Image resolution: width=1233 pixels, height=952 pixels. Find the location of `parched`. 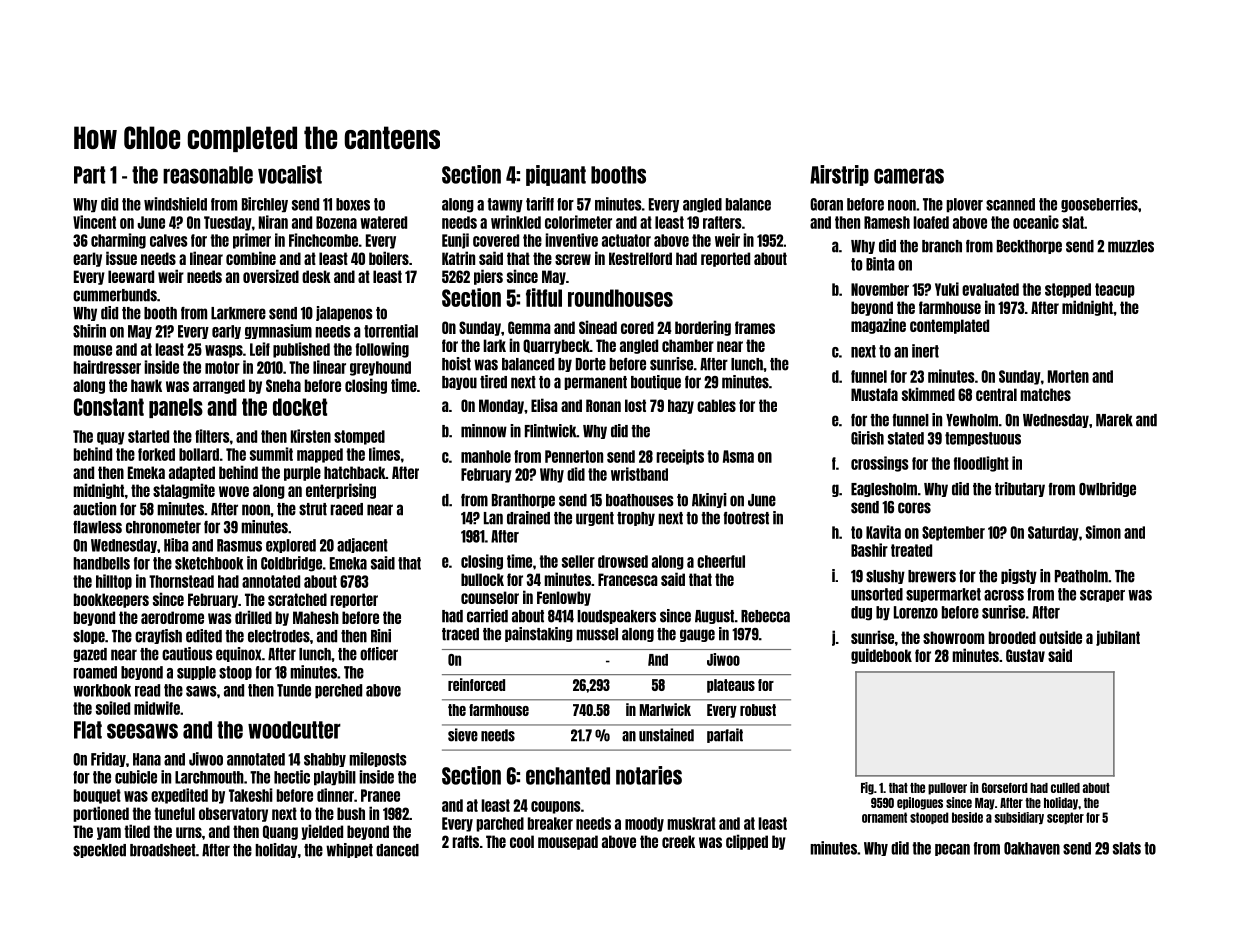

parched is located at coordinates (500, 824).
